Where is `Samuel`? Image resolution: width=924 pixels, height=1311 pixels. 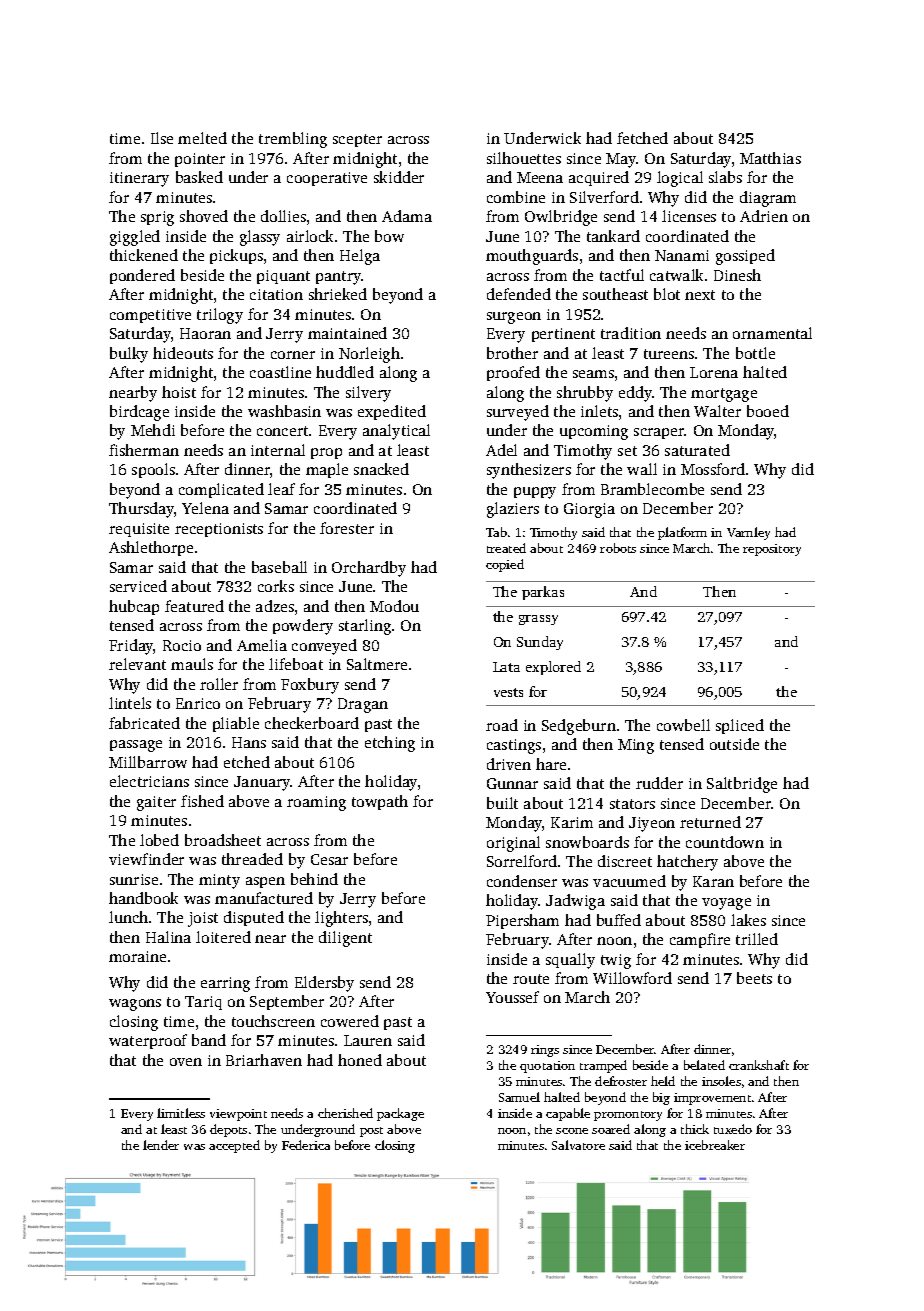 Samuel is located at coordinates (519, 1097).
